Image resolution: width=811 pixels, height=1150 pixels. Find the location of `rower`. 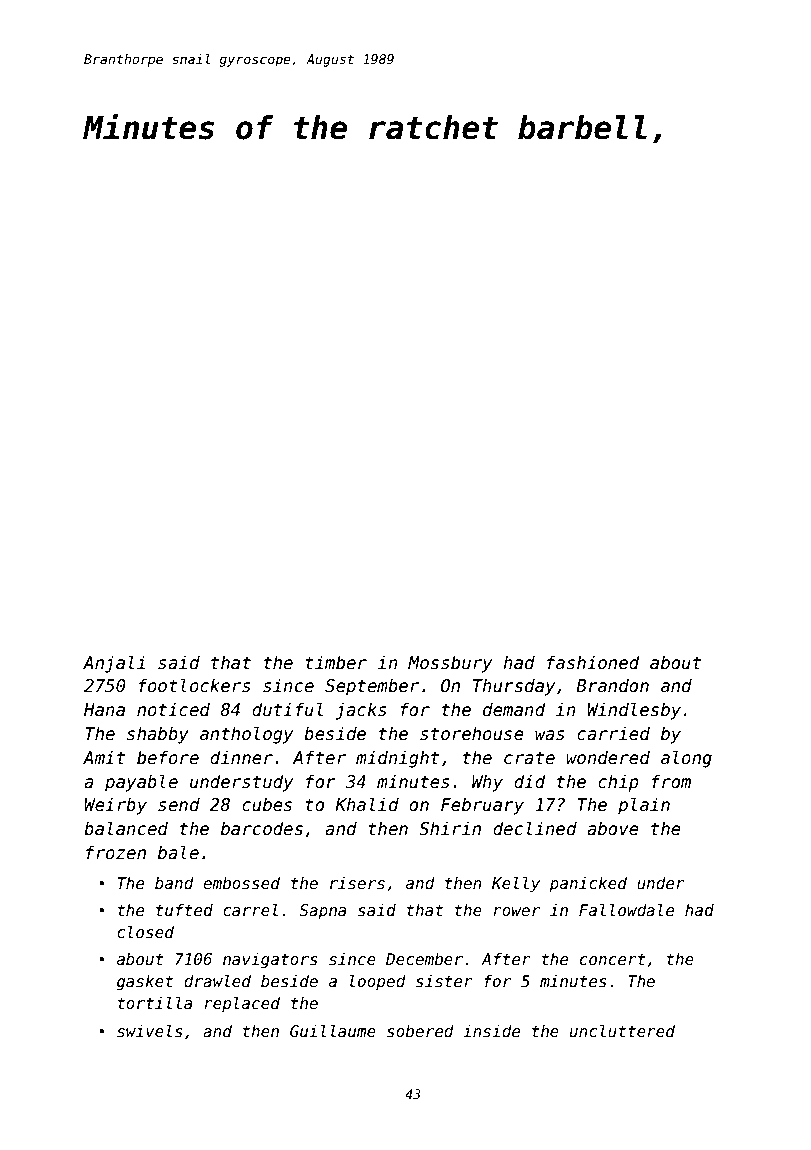

rower is located at coordinates (516, 911).
